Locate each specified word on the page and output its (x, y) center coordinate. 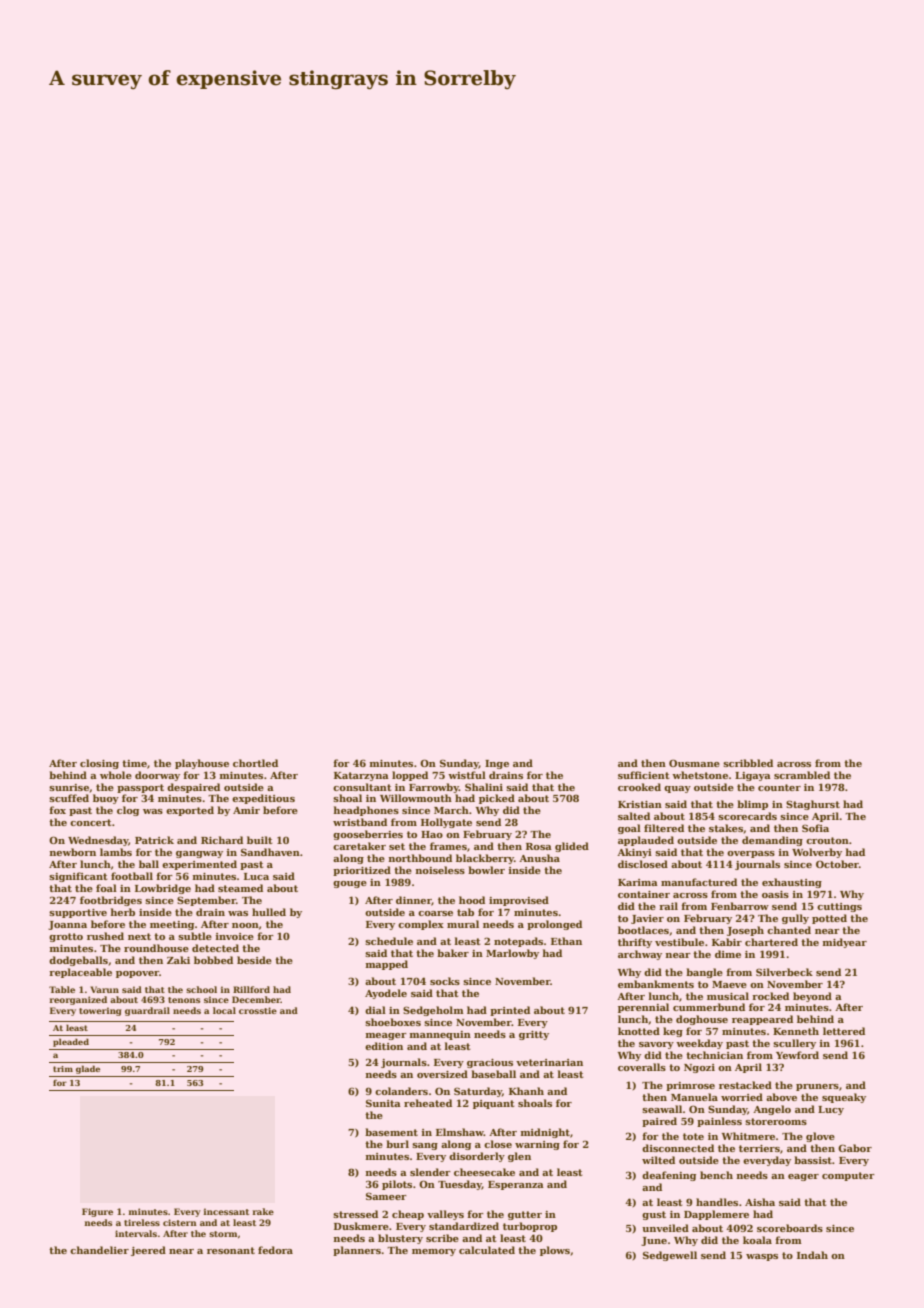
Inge (497, 764)
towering (100, 1011)
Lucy (831, 1110)
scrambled (802, 775)
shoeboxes (393, 1022)
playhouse (202, 764)
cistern (180, 1222)
